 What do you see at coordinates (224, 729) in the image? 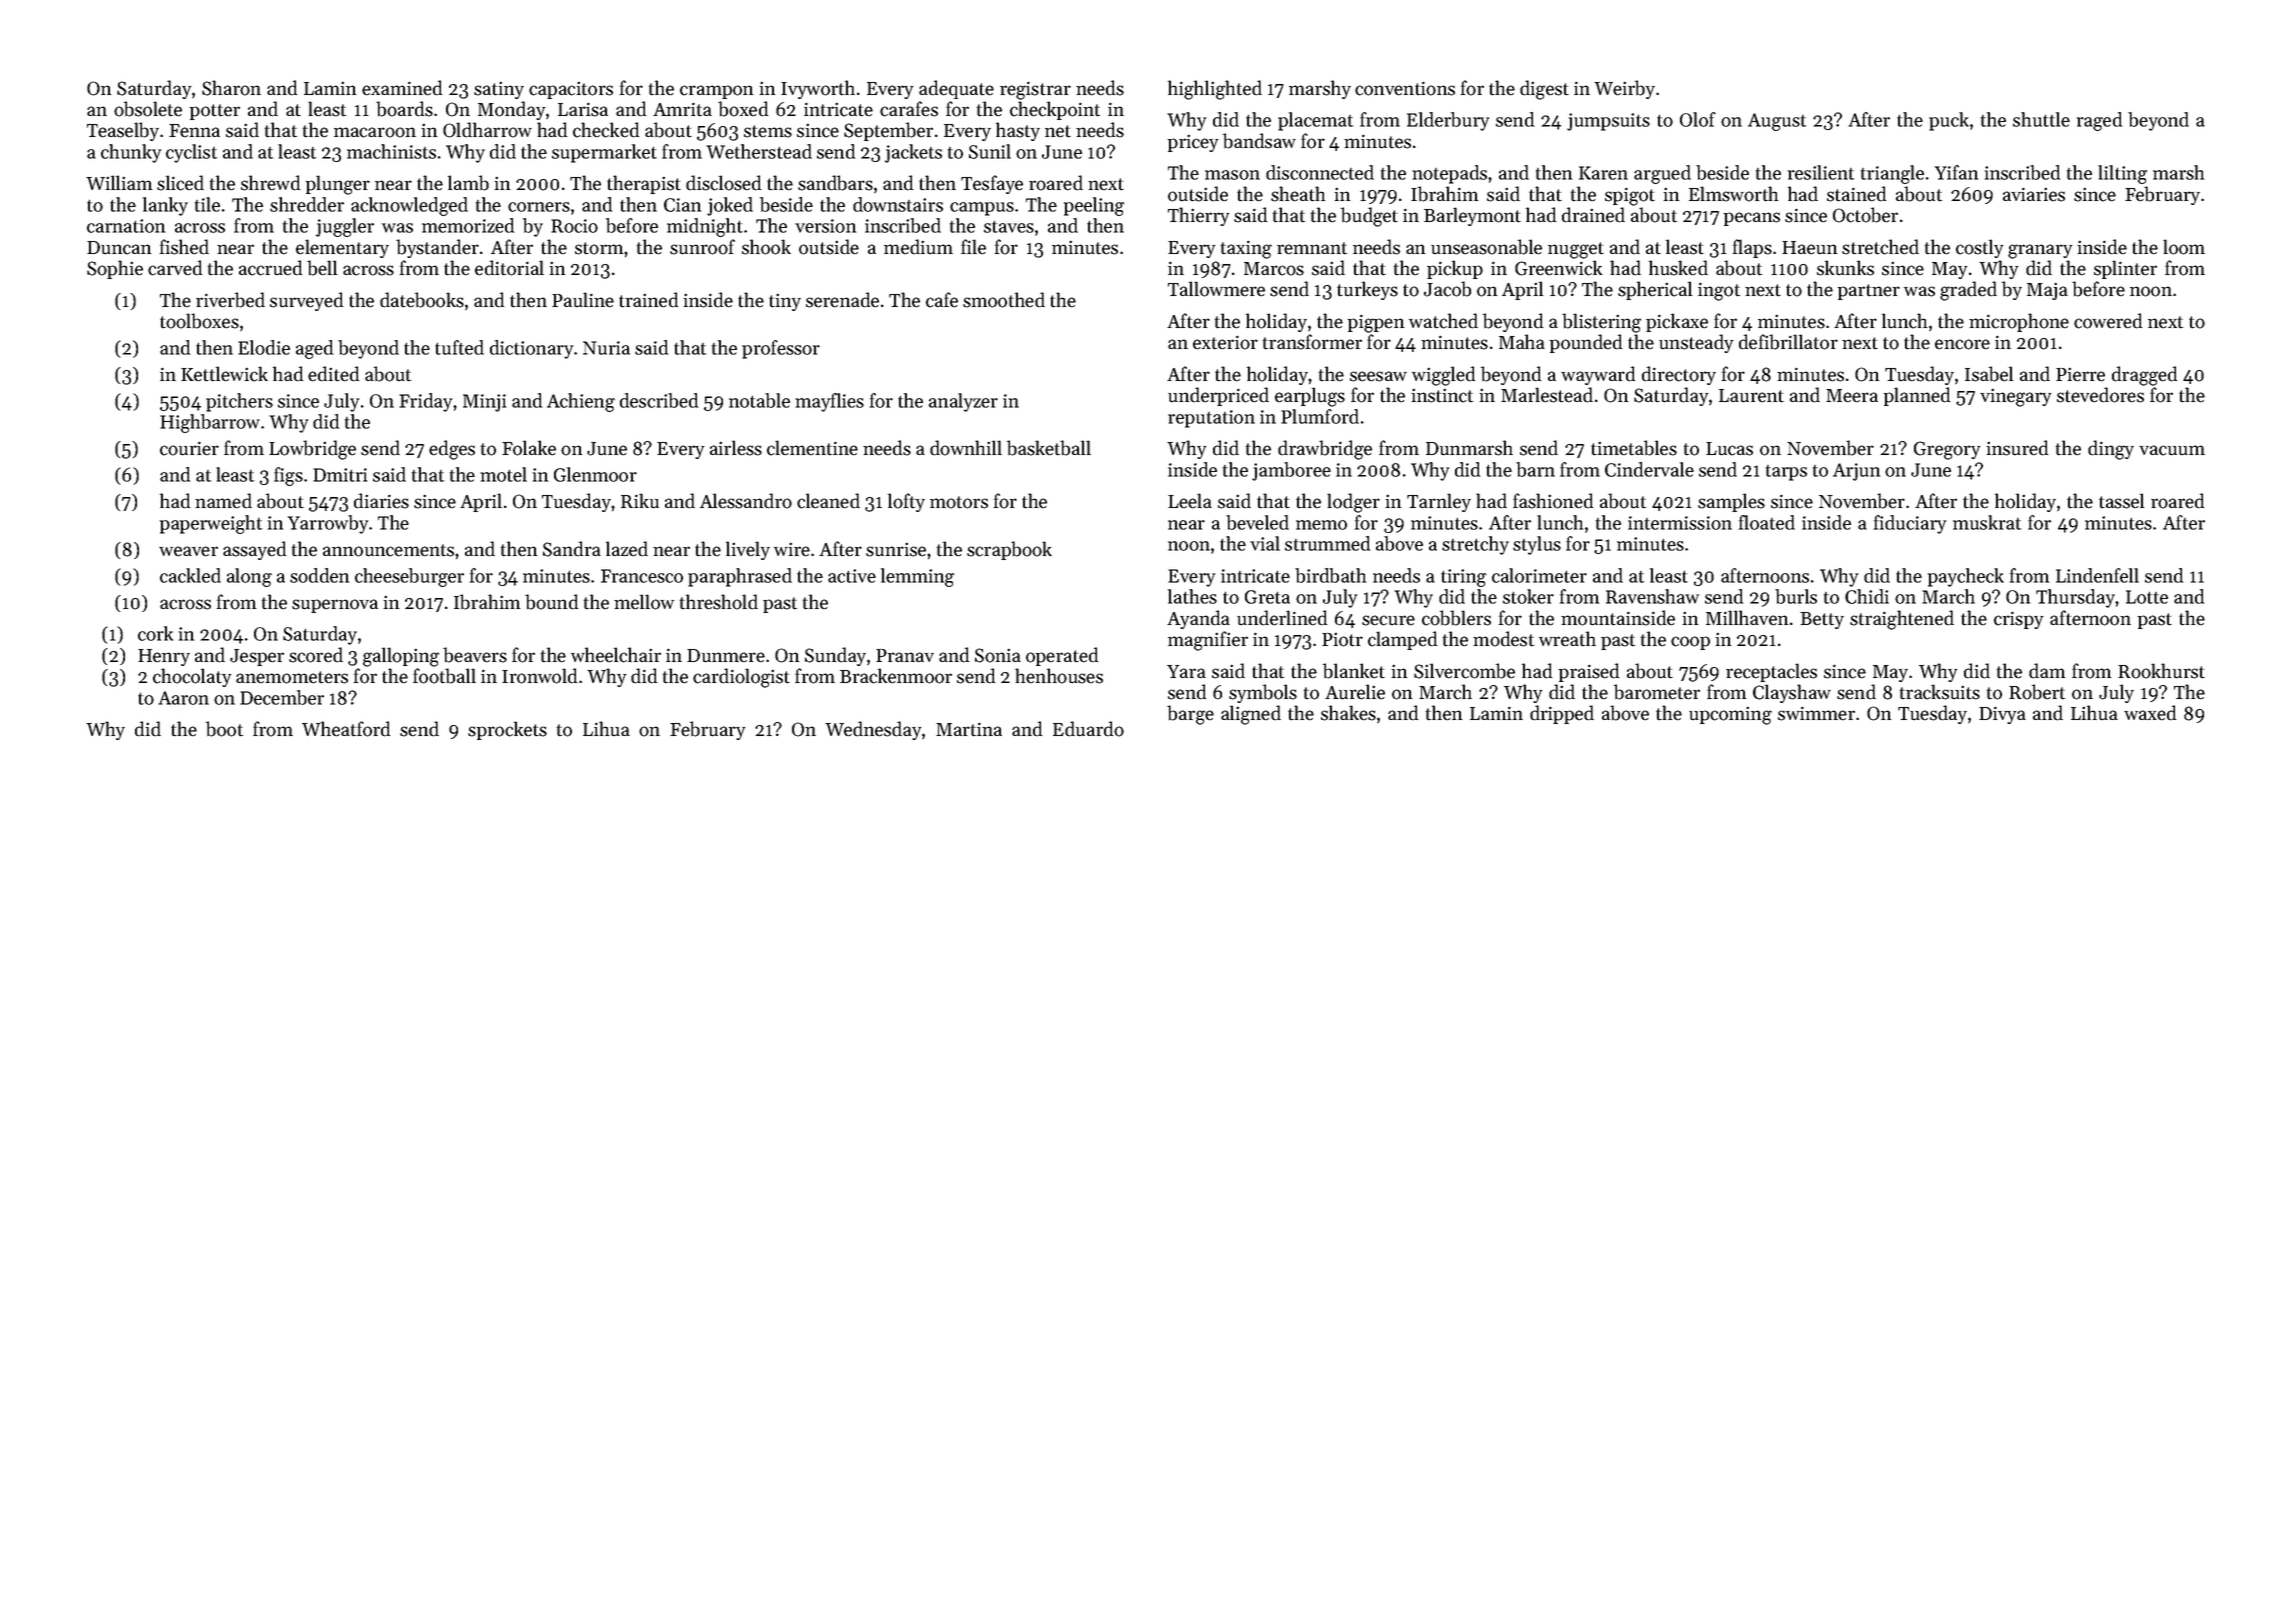
I see `boot` at bounding box center [224, 729].
